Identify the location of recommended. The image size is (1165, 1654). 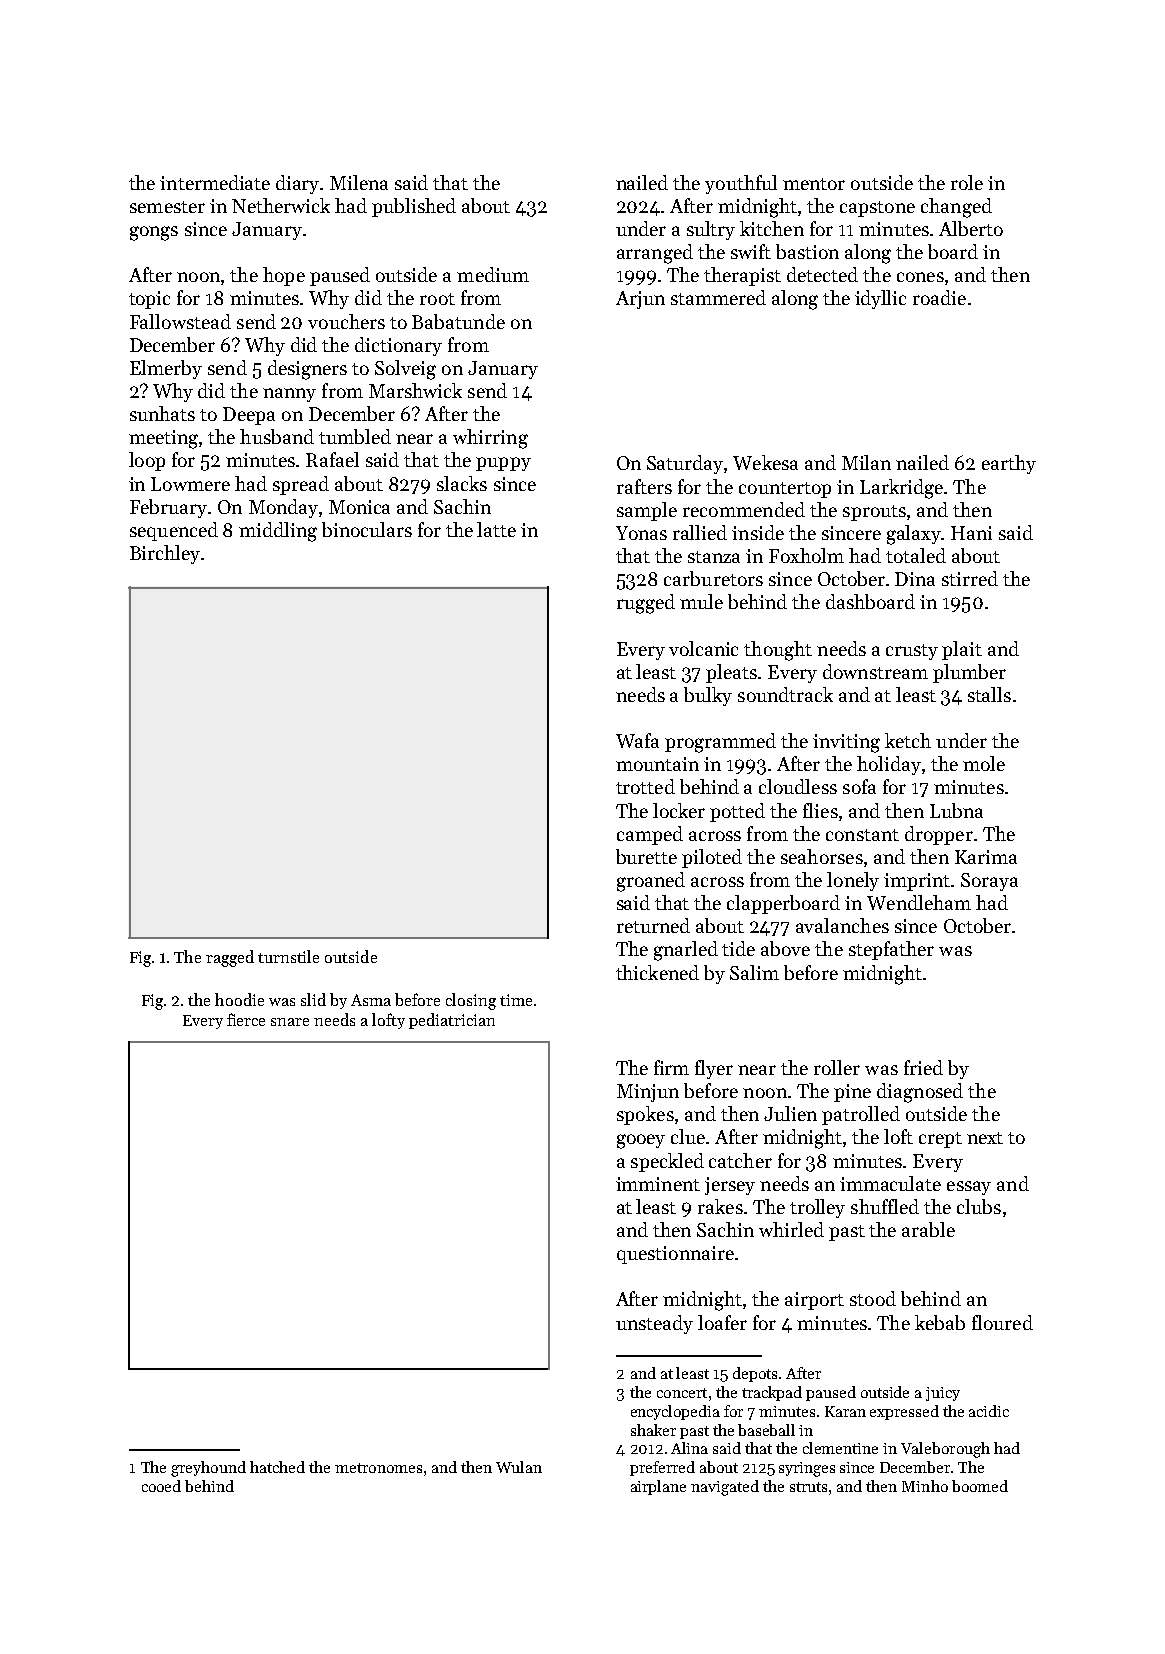
(744, 509).
